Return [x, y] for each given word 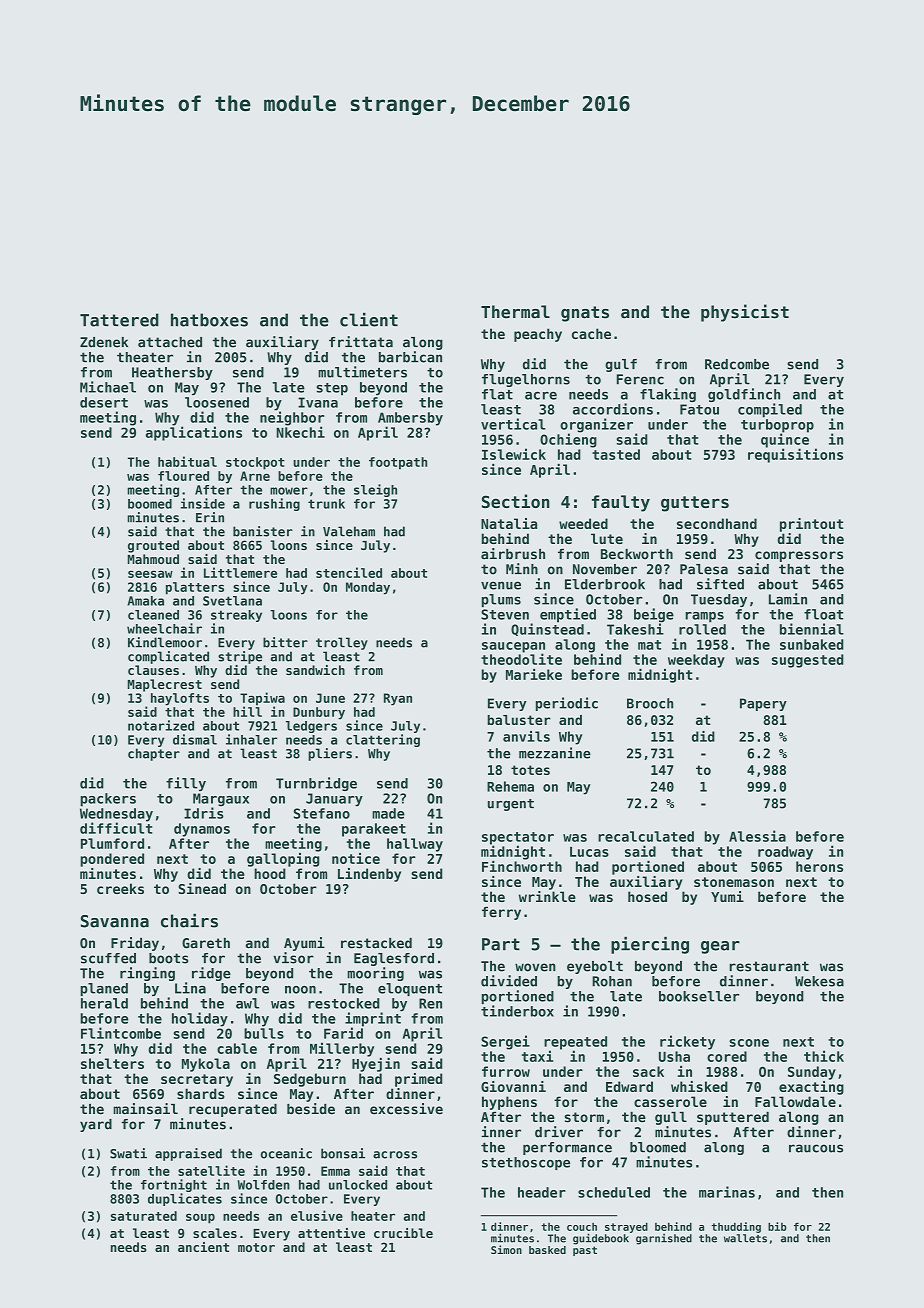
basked [547, 1250]
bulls [264, 1033]
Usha [674, 1056]
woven [535, 967]
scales [215, 1233]
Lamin [788, 599]
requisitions [795, 455]
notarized [161, 725]
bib [777, 1226]
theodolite [521, 659]
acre [541, 395]
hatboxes [209, 320]
